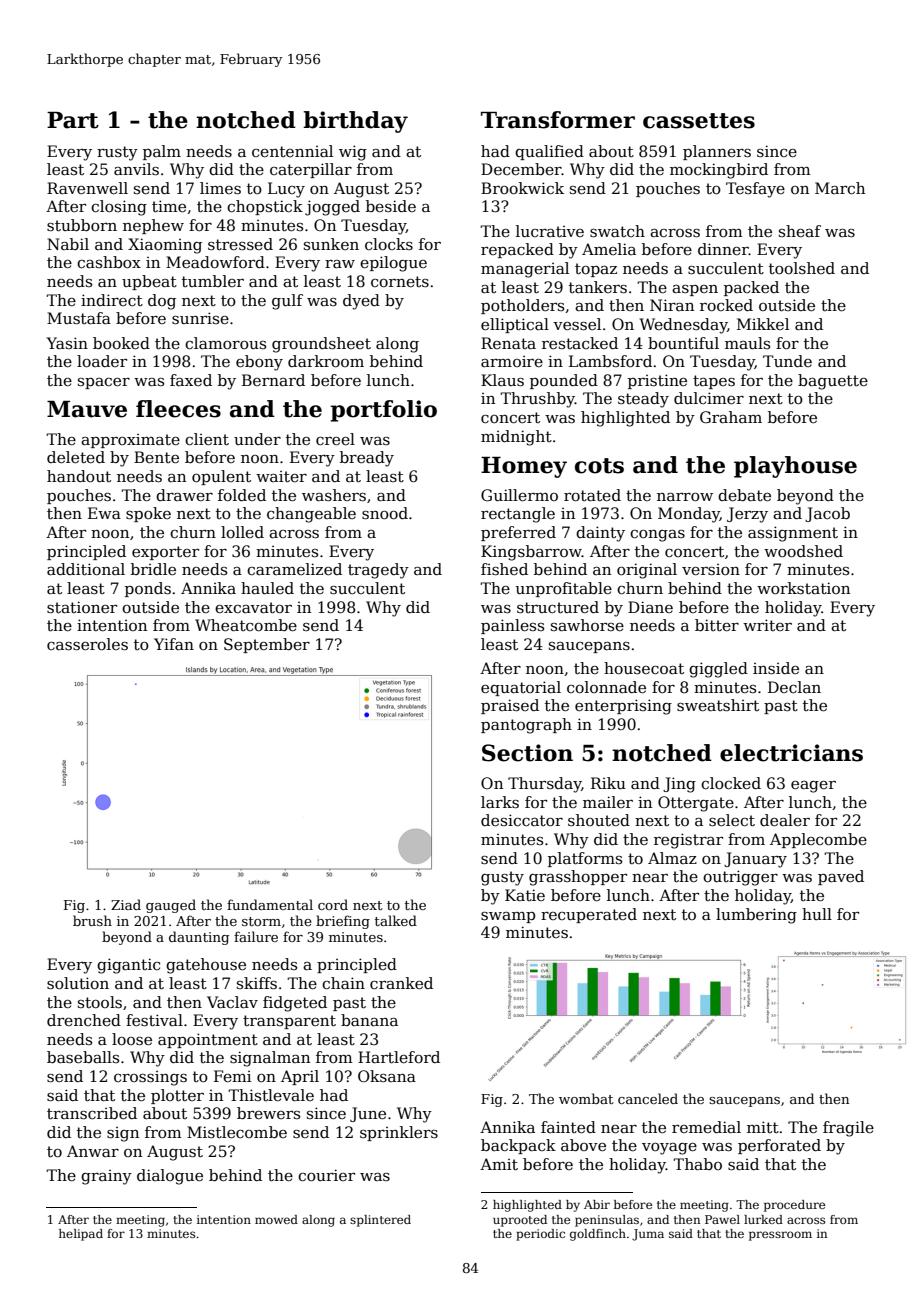 This image has width=924, height=1308. What do you see at coordinates (540, 1235) in the image?
I see `periodic` at bounding box center [540, 1235].
